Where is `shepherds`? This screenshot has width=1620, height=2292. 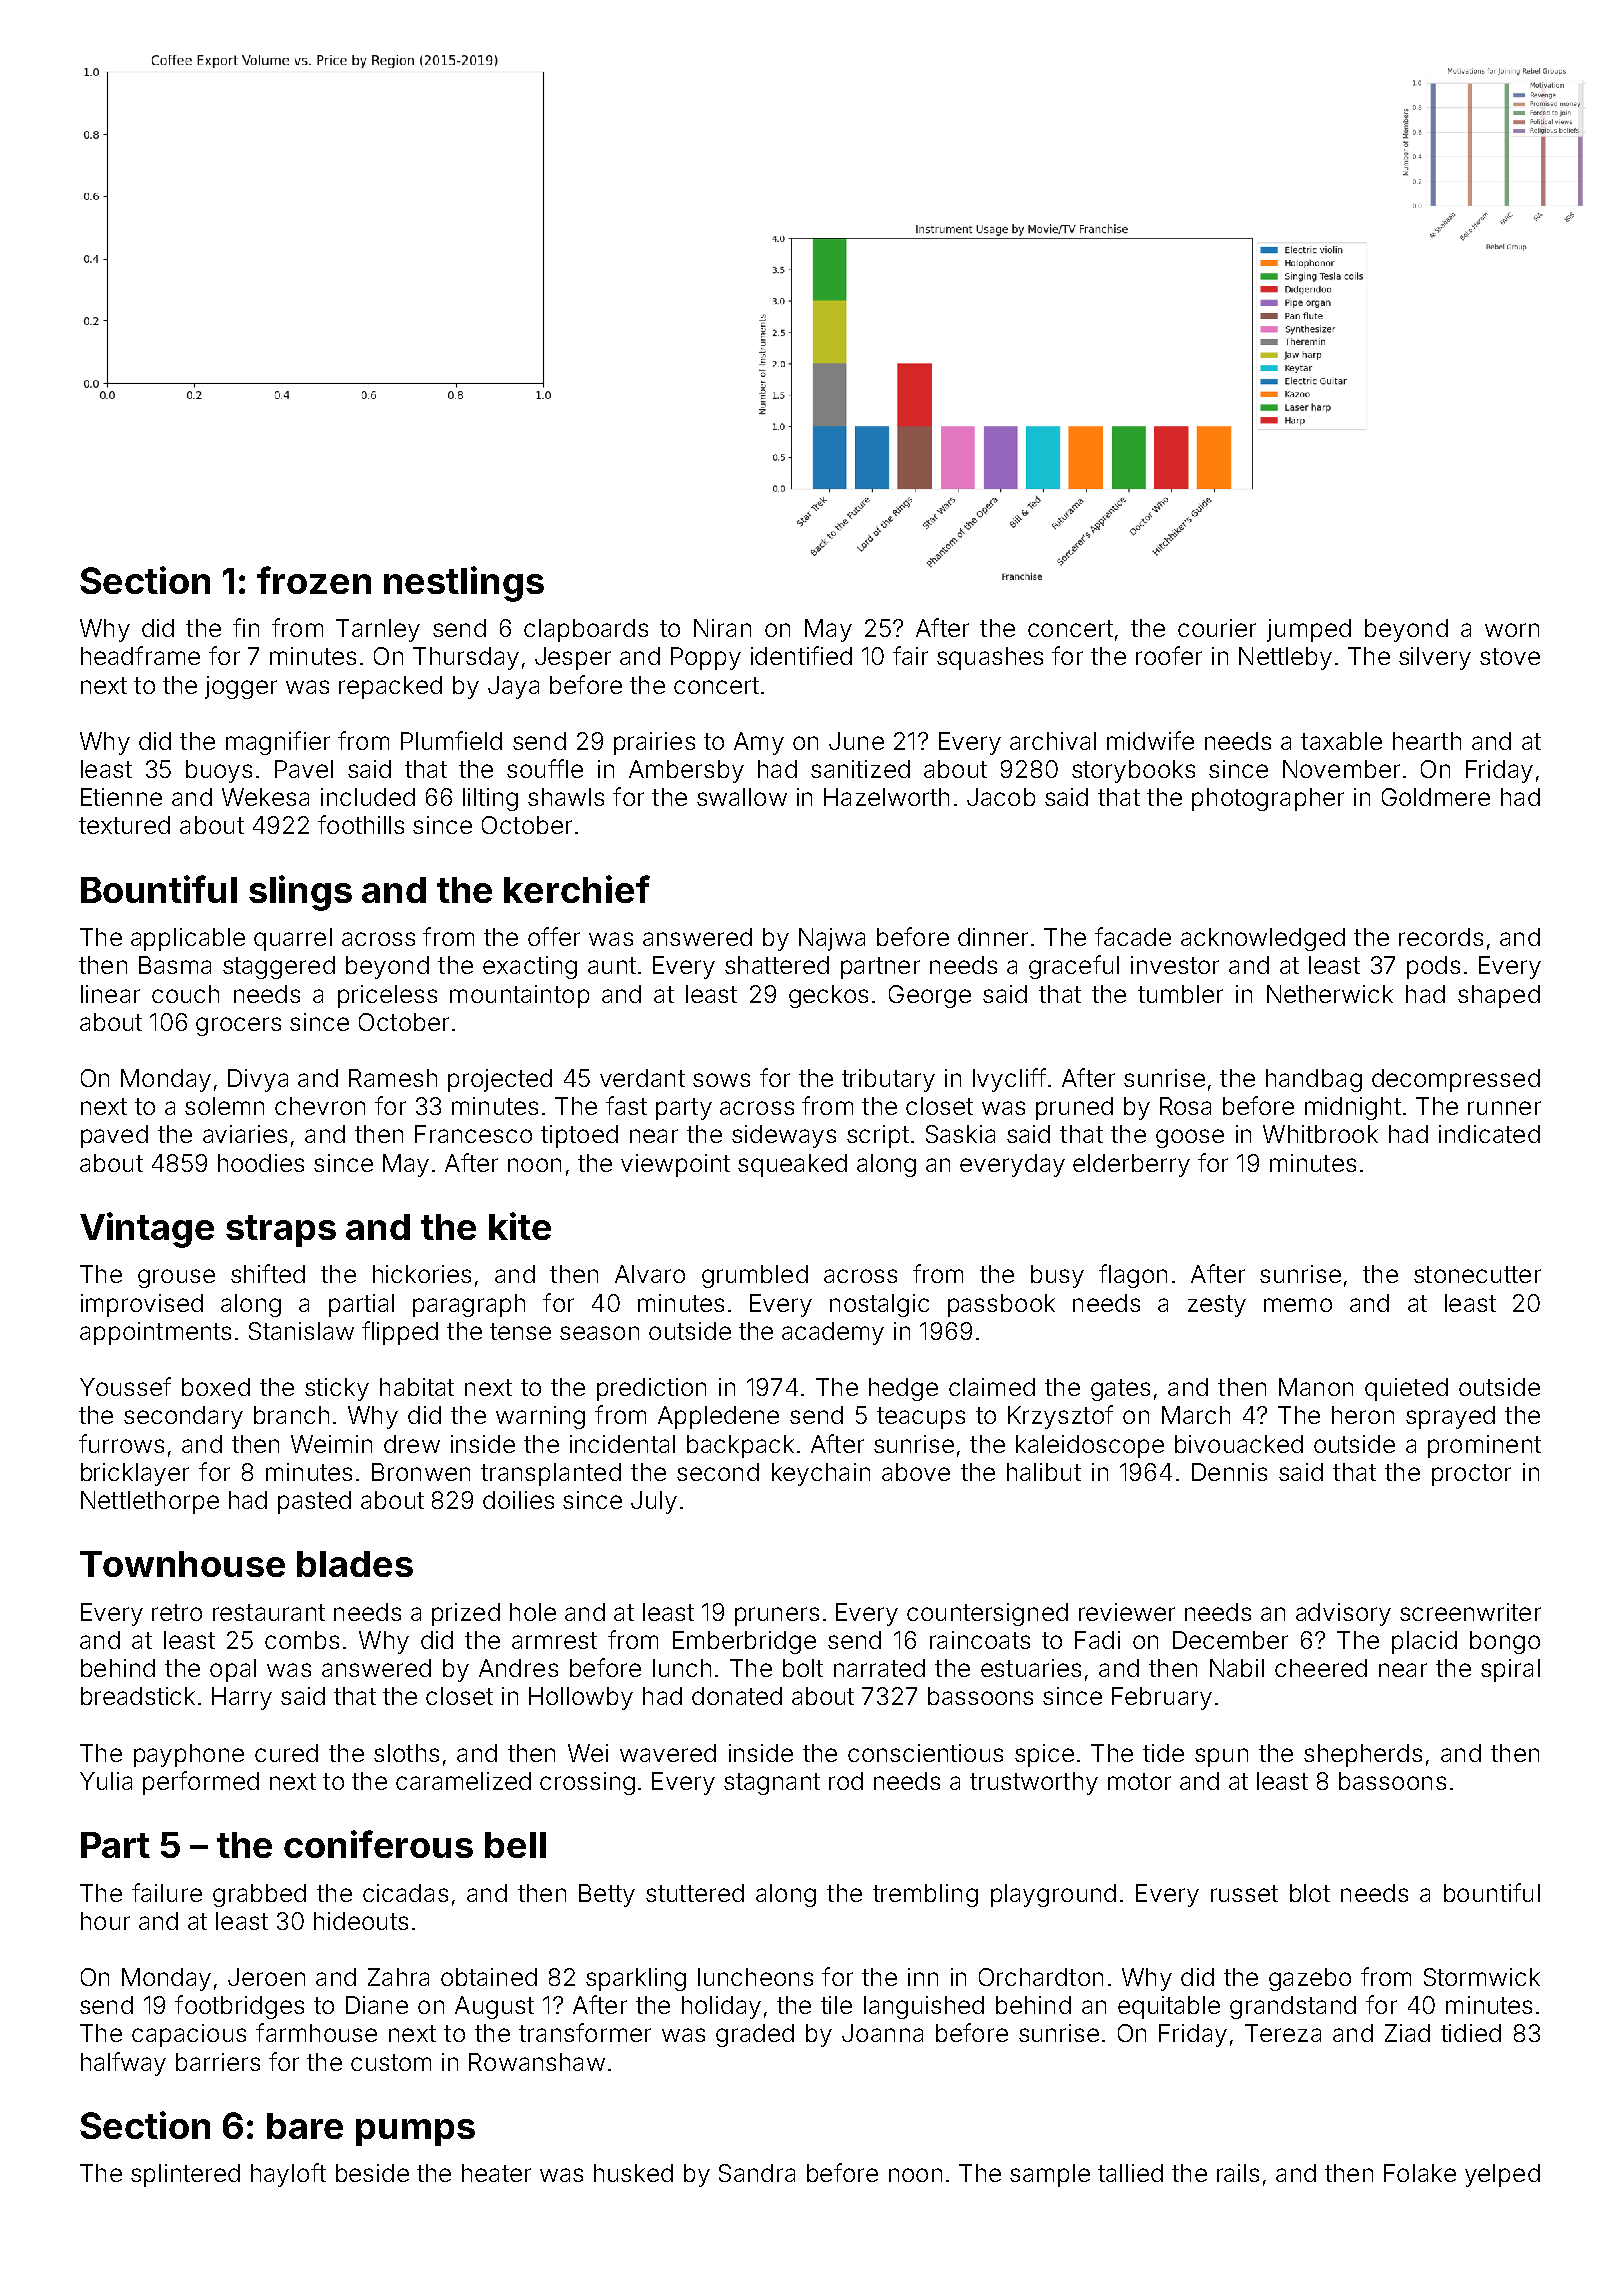
shepherds is located at coordinates (1363, 1755).
